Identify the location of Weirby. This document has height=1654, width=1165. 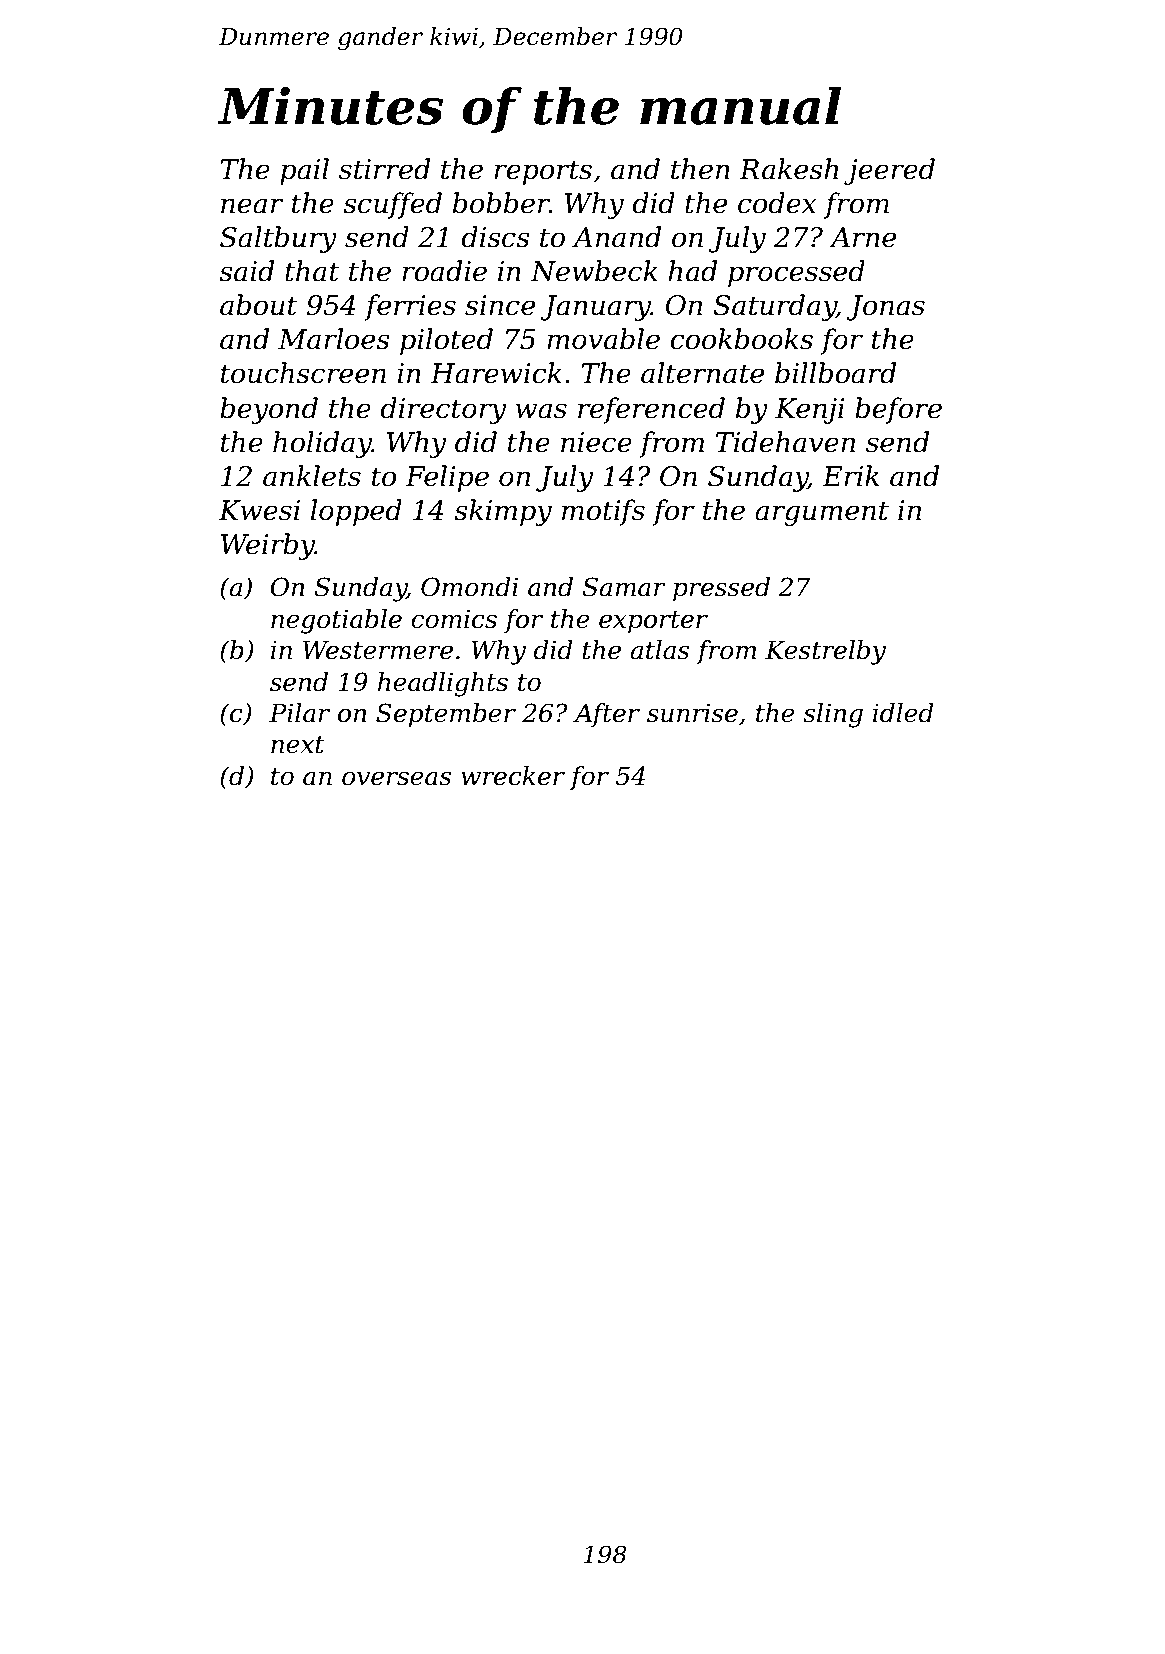
(268, 546).
